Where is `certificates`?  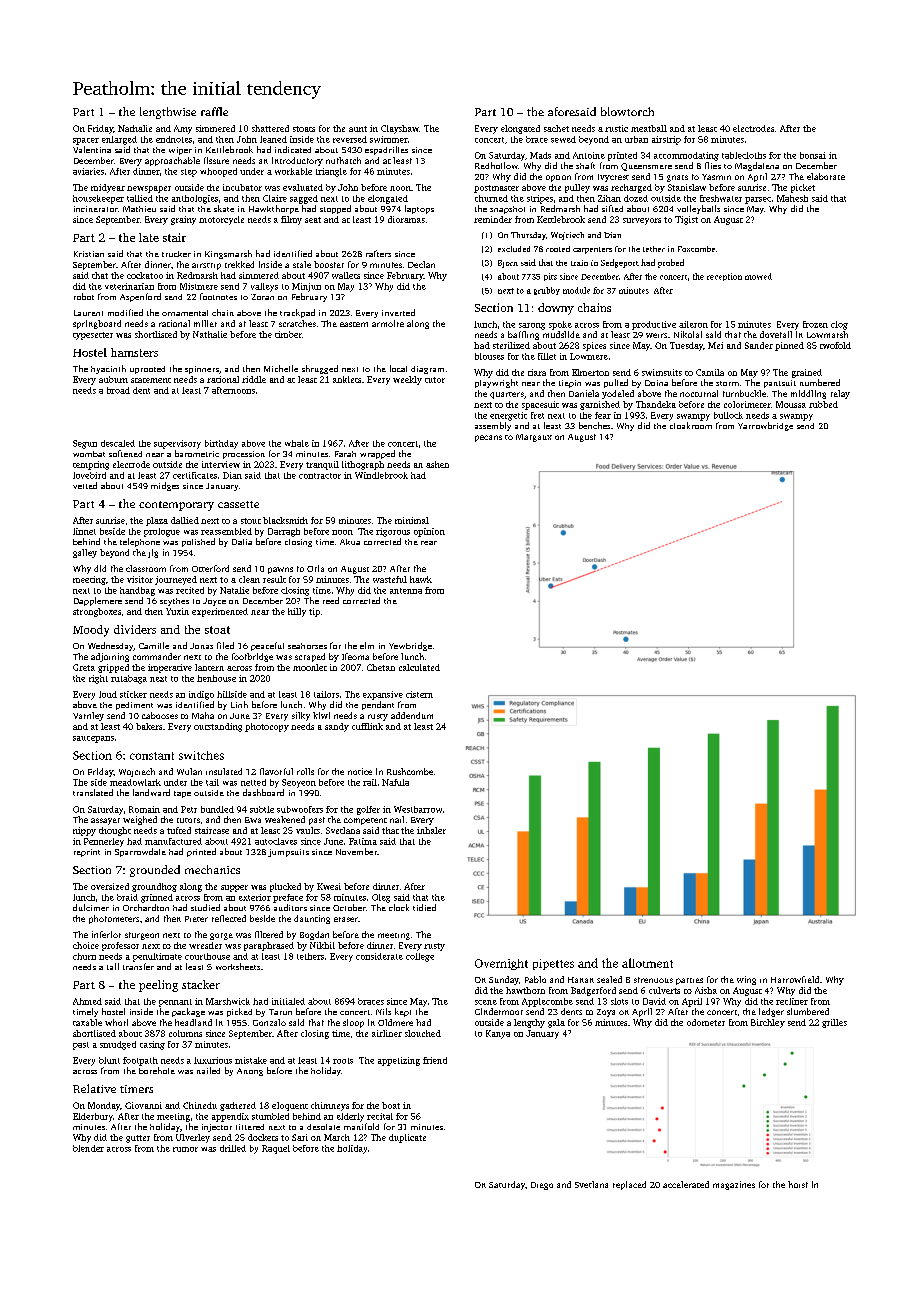 certificates is located at coordinates (195, 475).
